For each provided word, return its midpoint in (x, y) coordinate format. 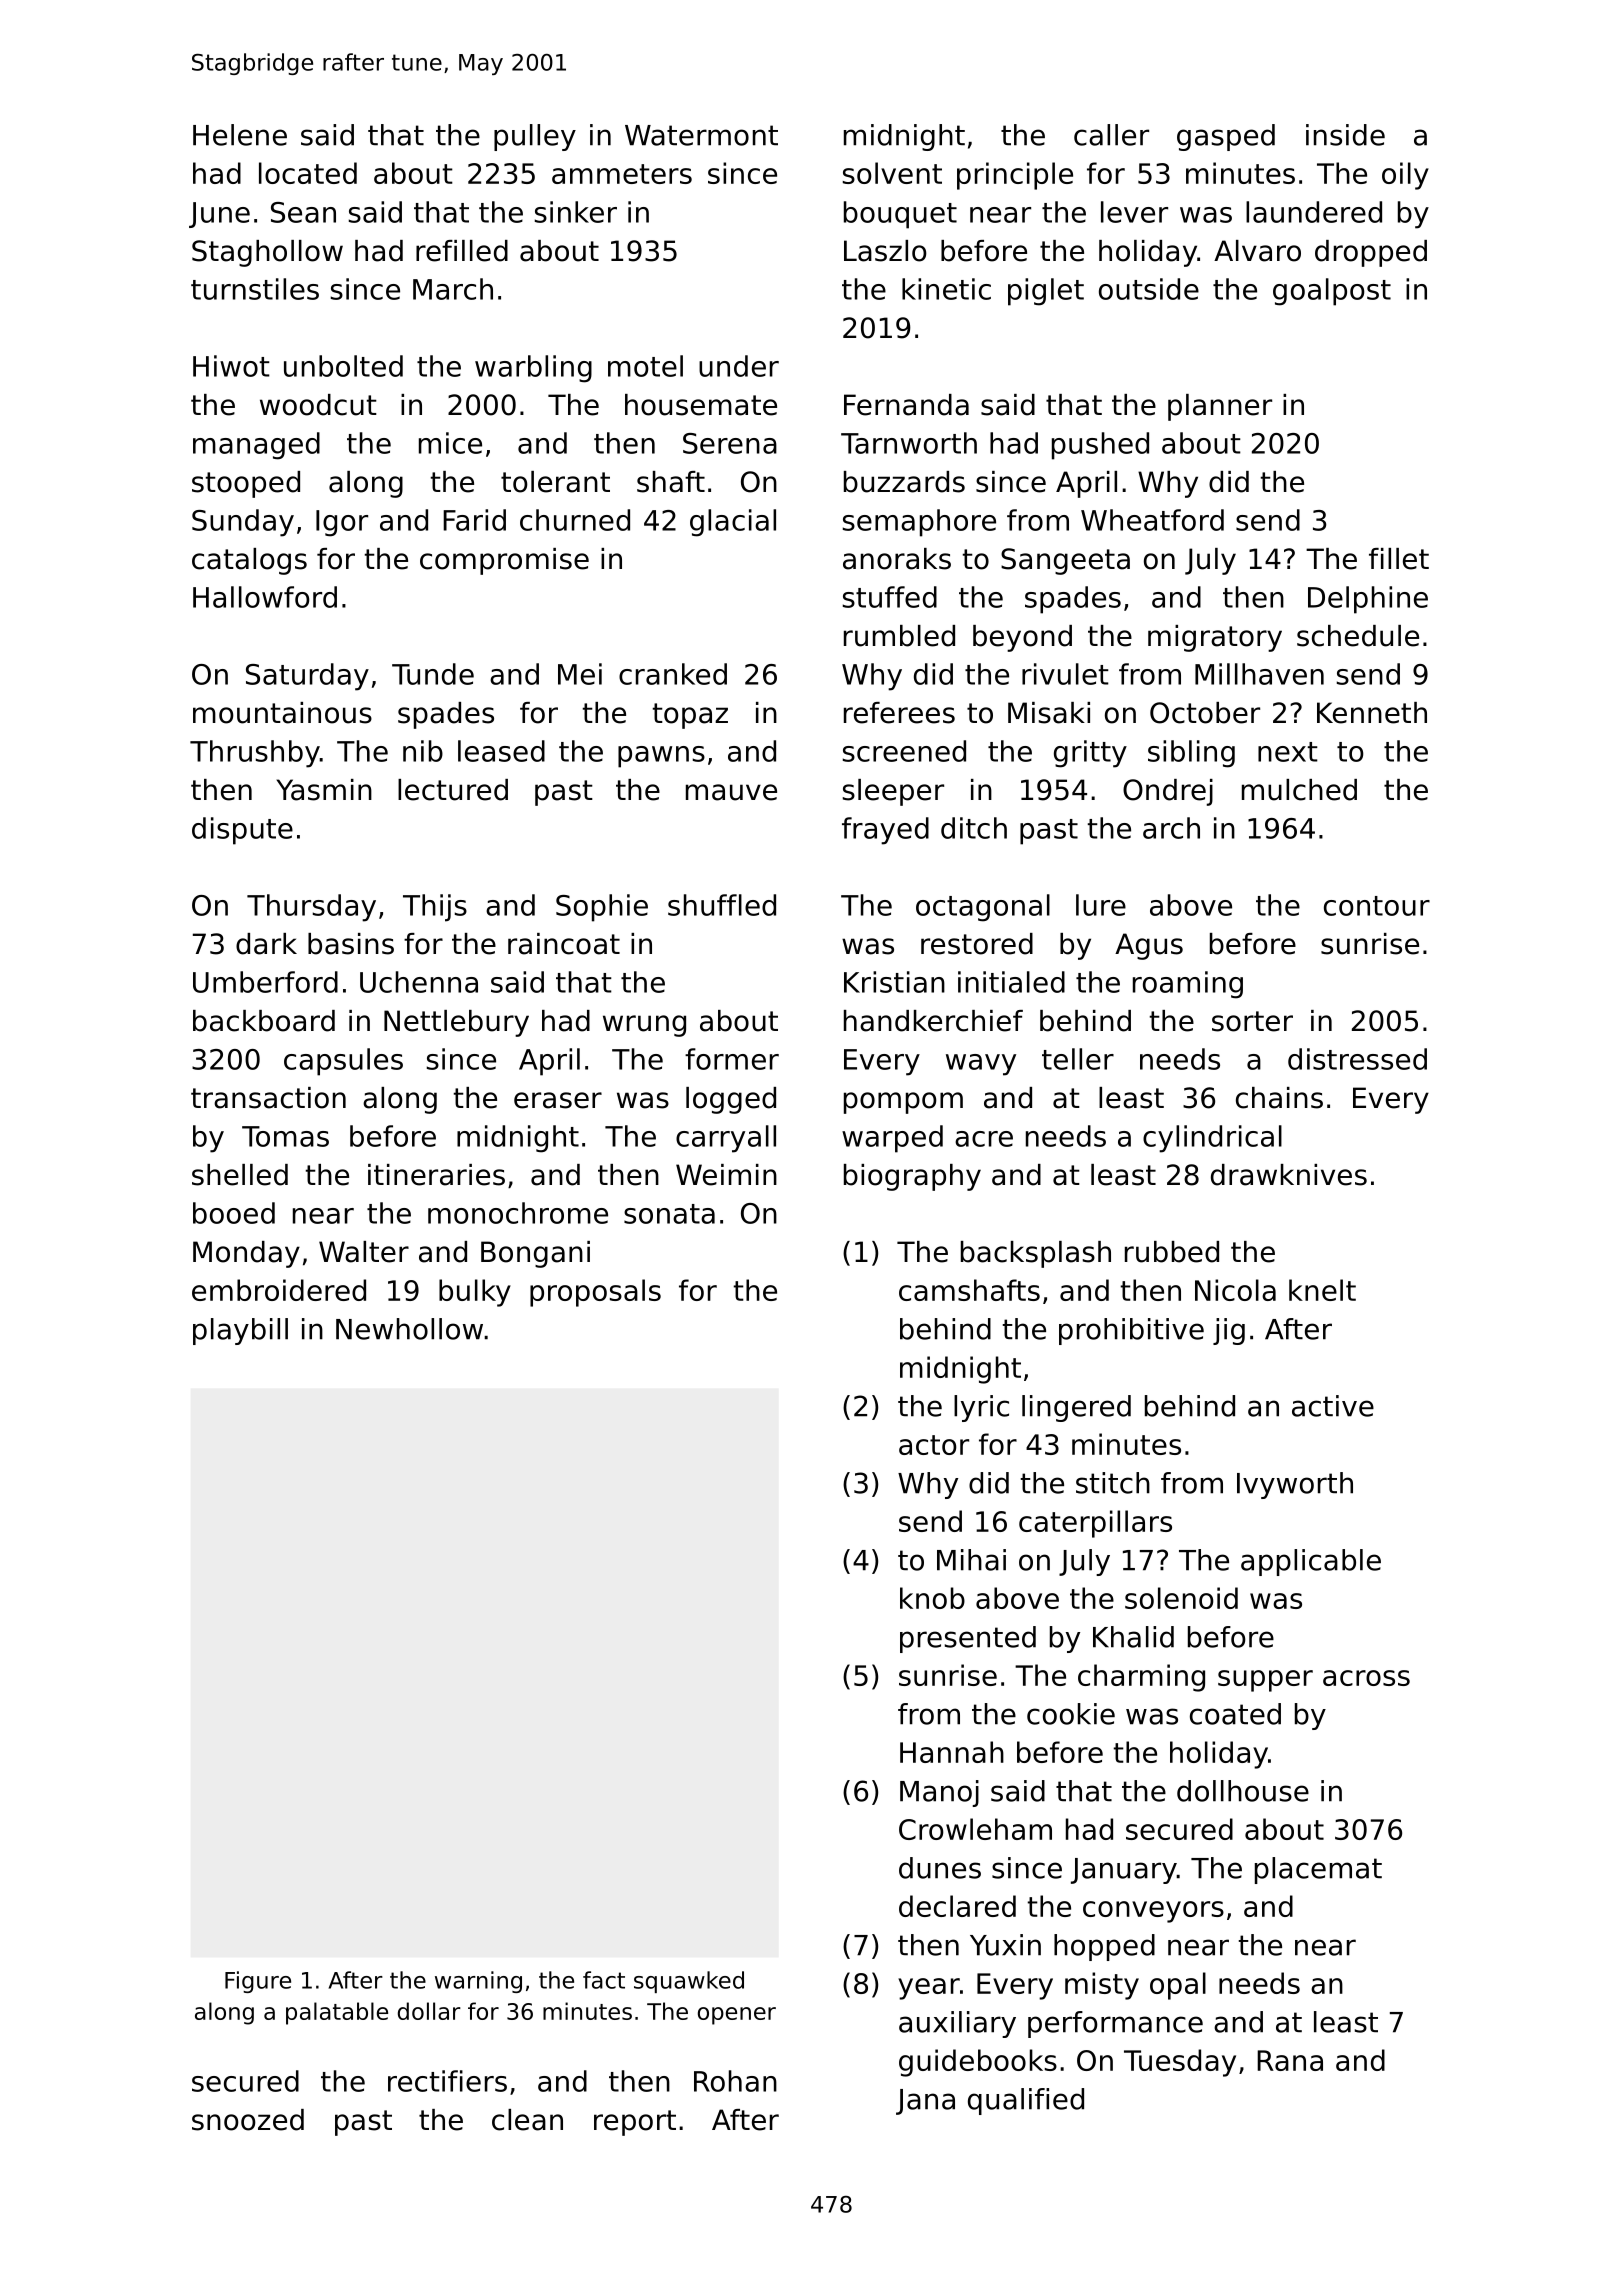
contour (1377, 906)
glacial (733, 523)
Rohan (735, 2081)
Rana (1290, 2060)
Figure (258, 1982)
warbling (533, 369)
